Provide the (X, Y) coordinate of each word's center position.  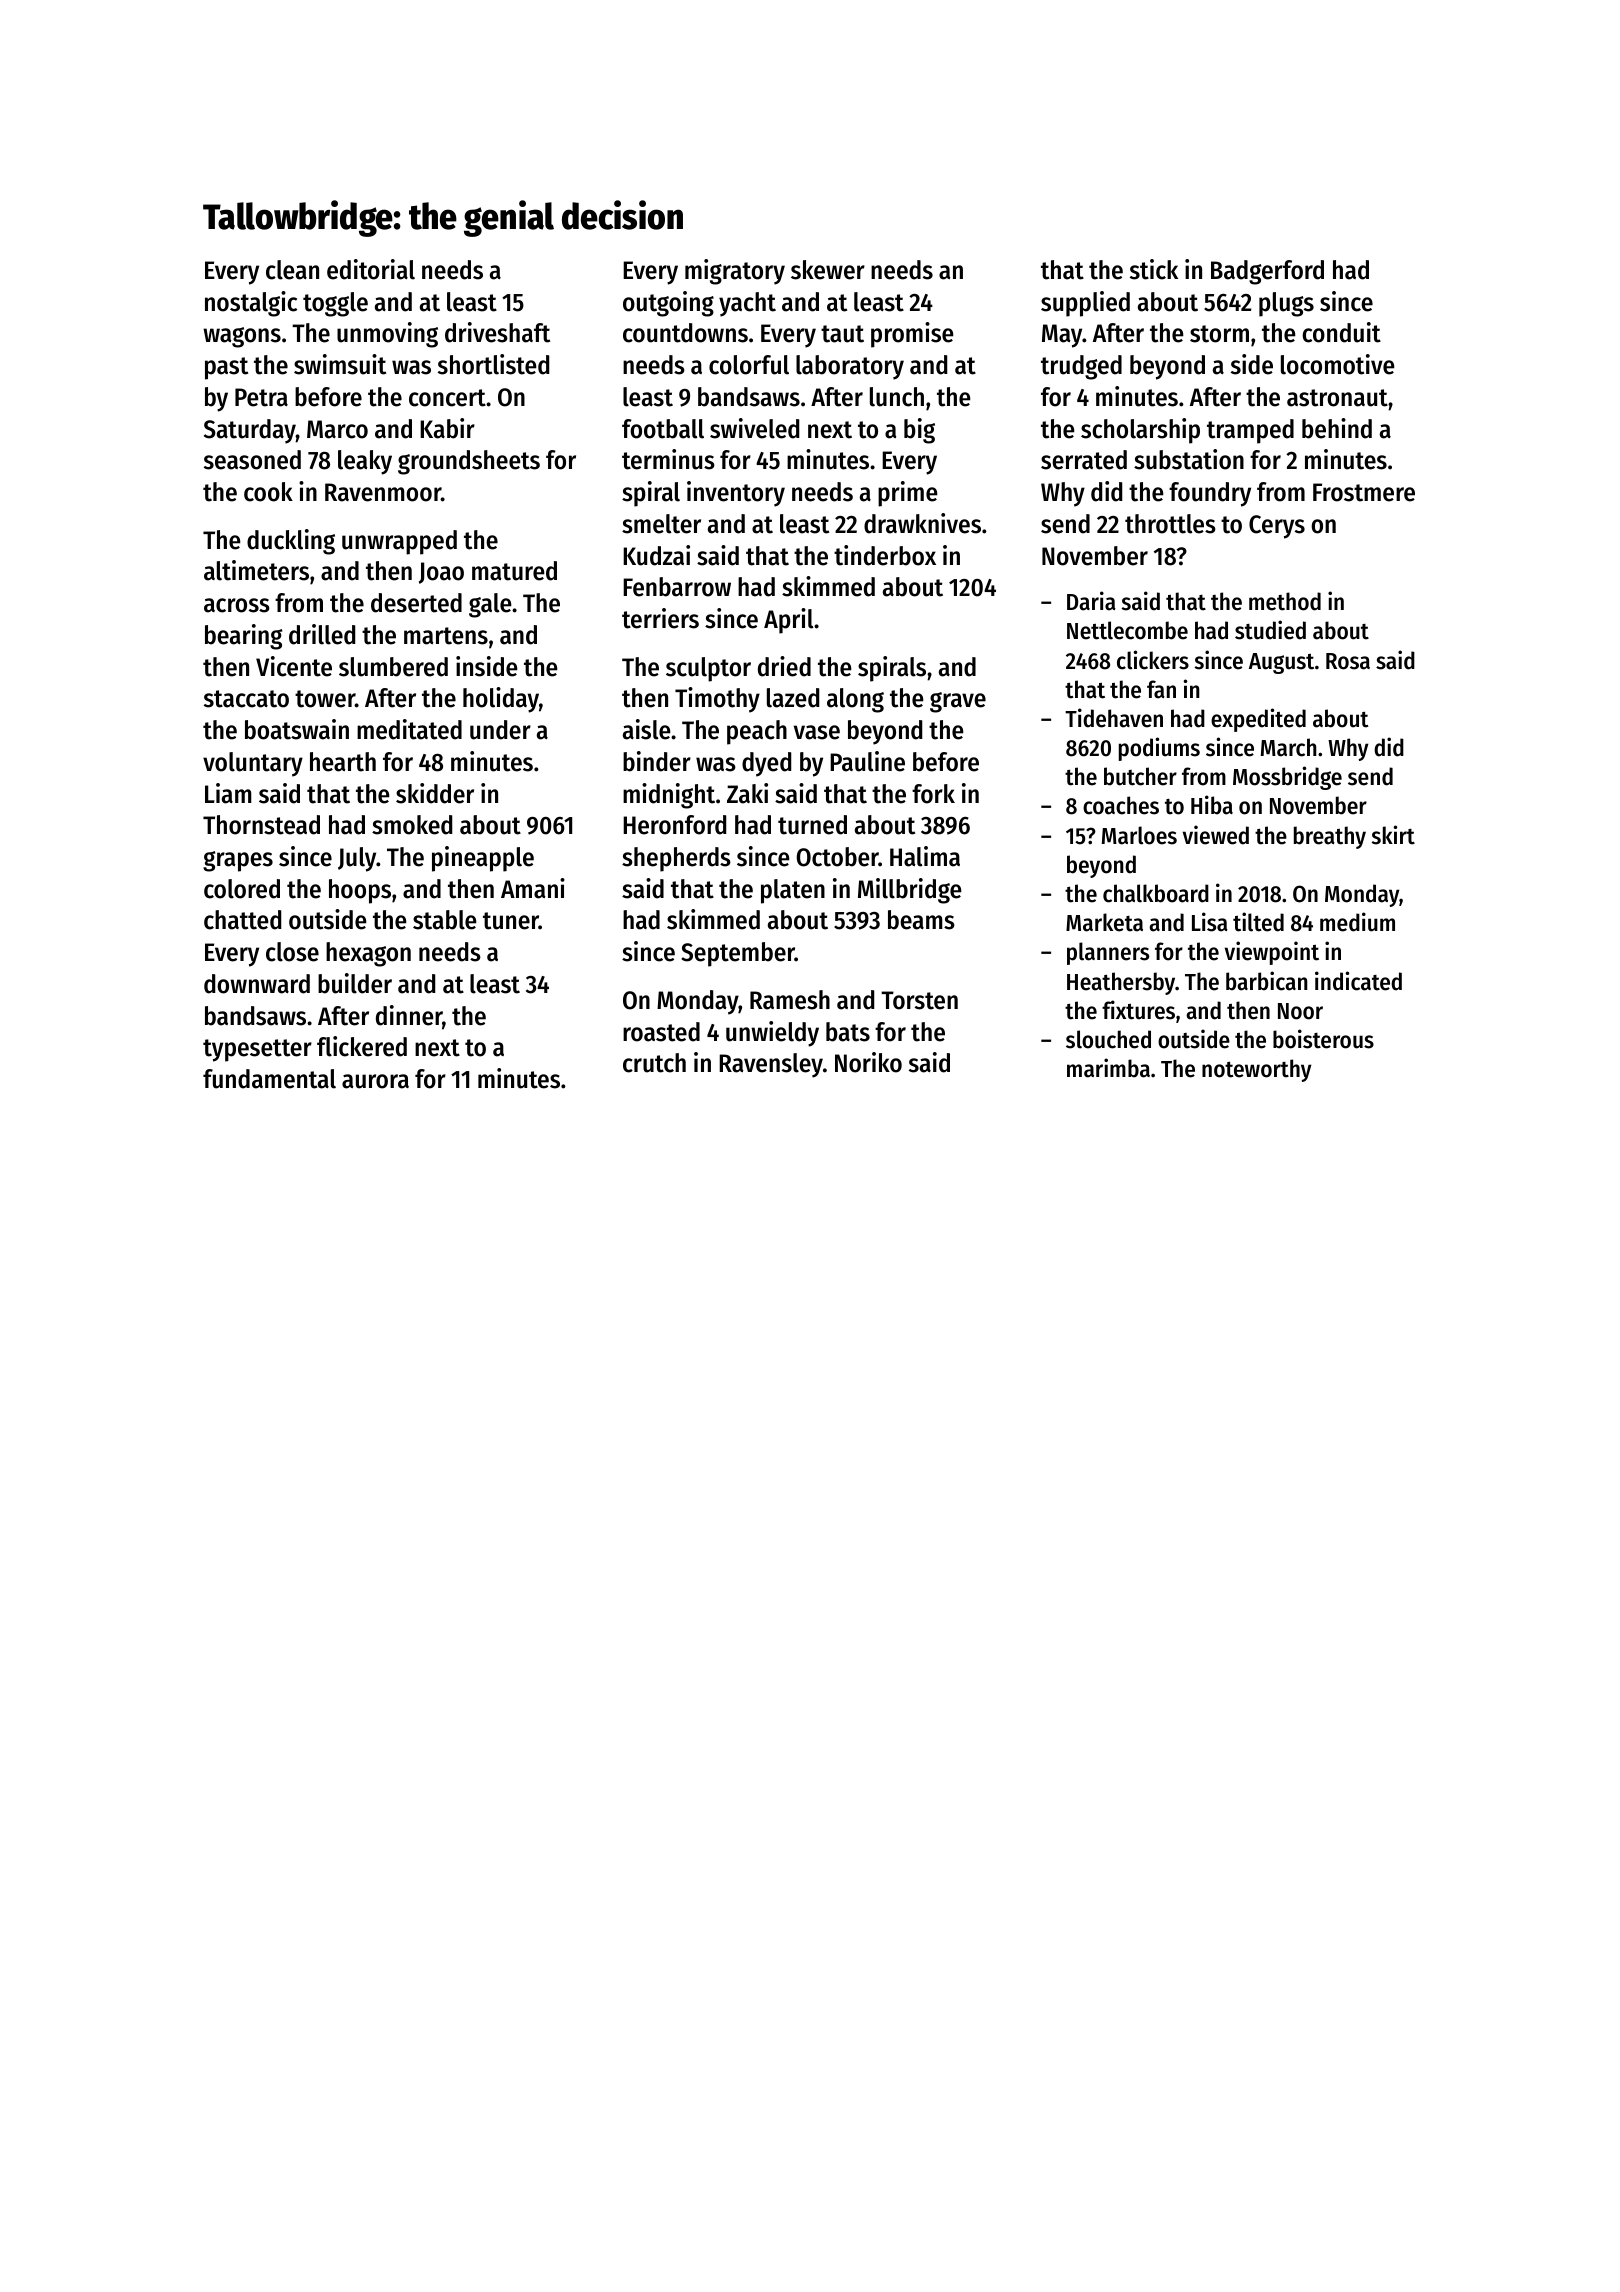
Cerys (1277, 527)
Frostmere (1364, 492)
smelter (661, 524)
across (237, 605)
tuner (511, 921)
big (919, 431)
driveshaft (497, 332)
